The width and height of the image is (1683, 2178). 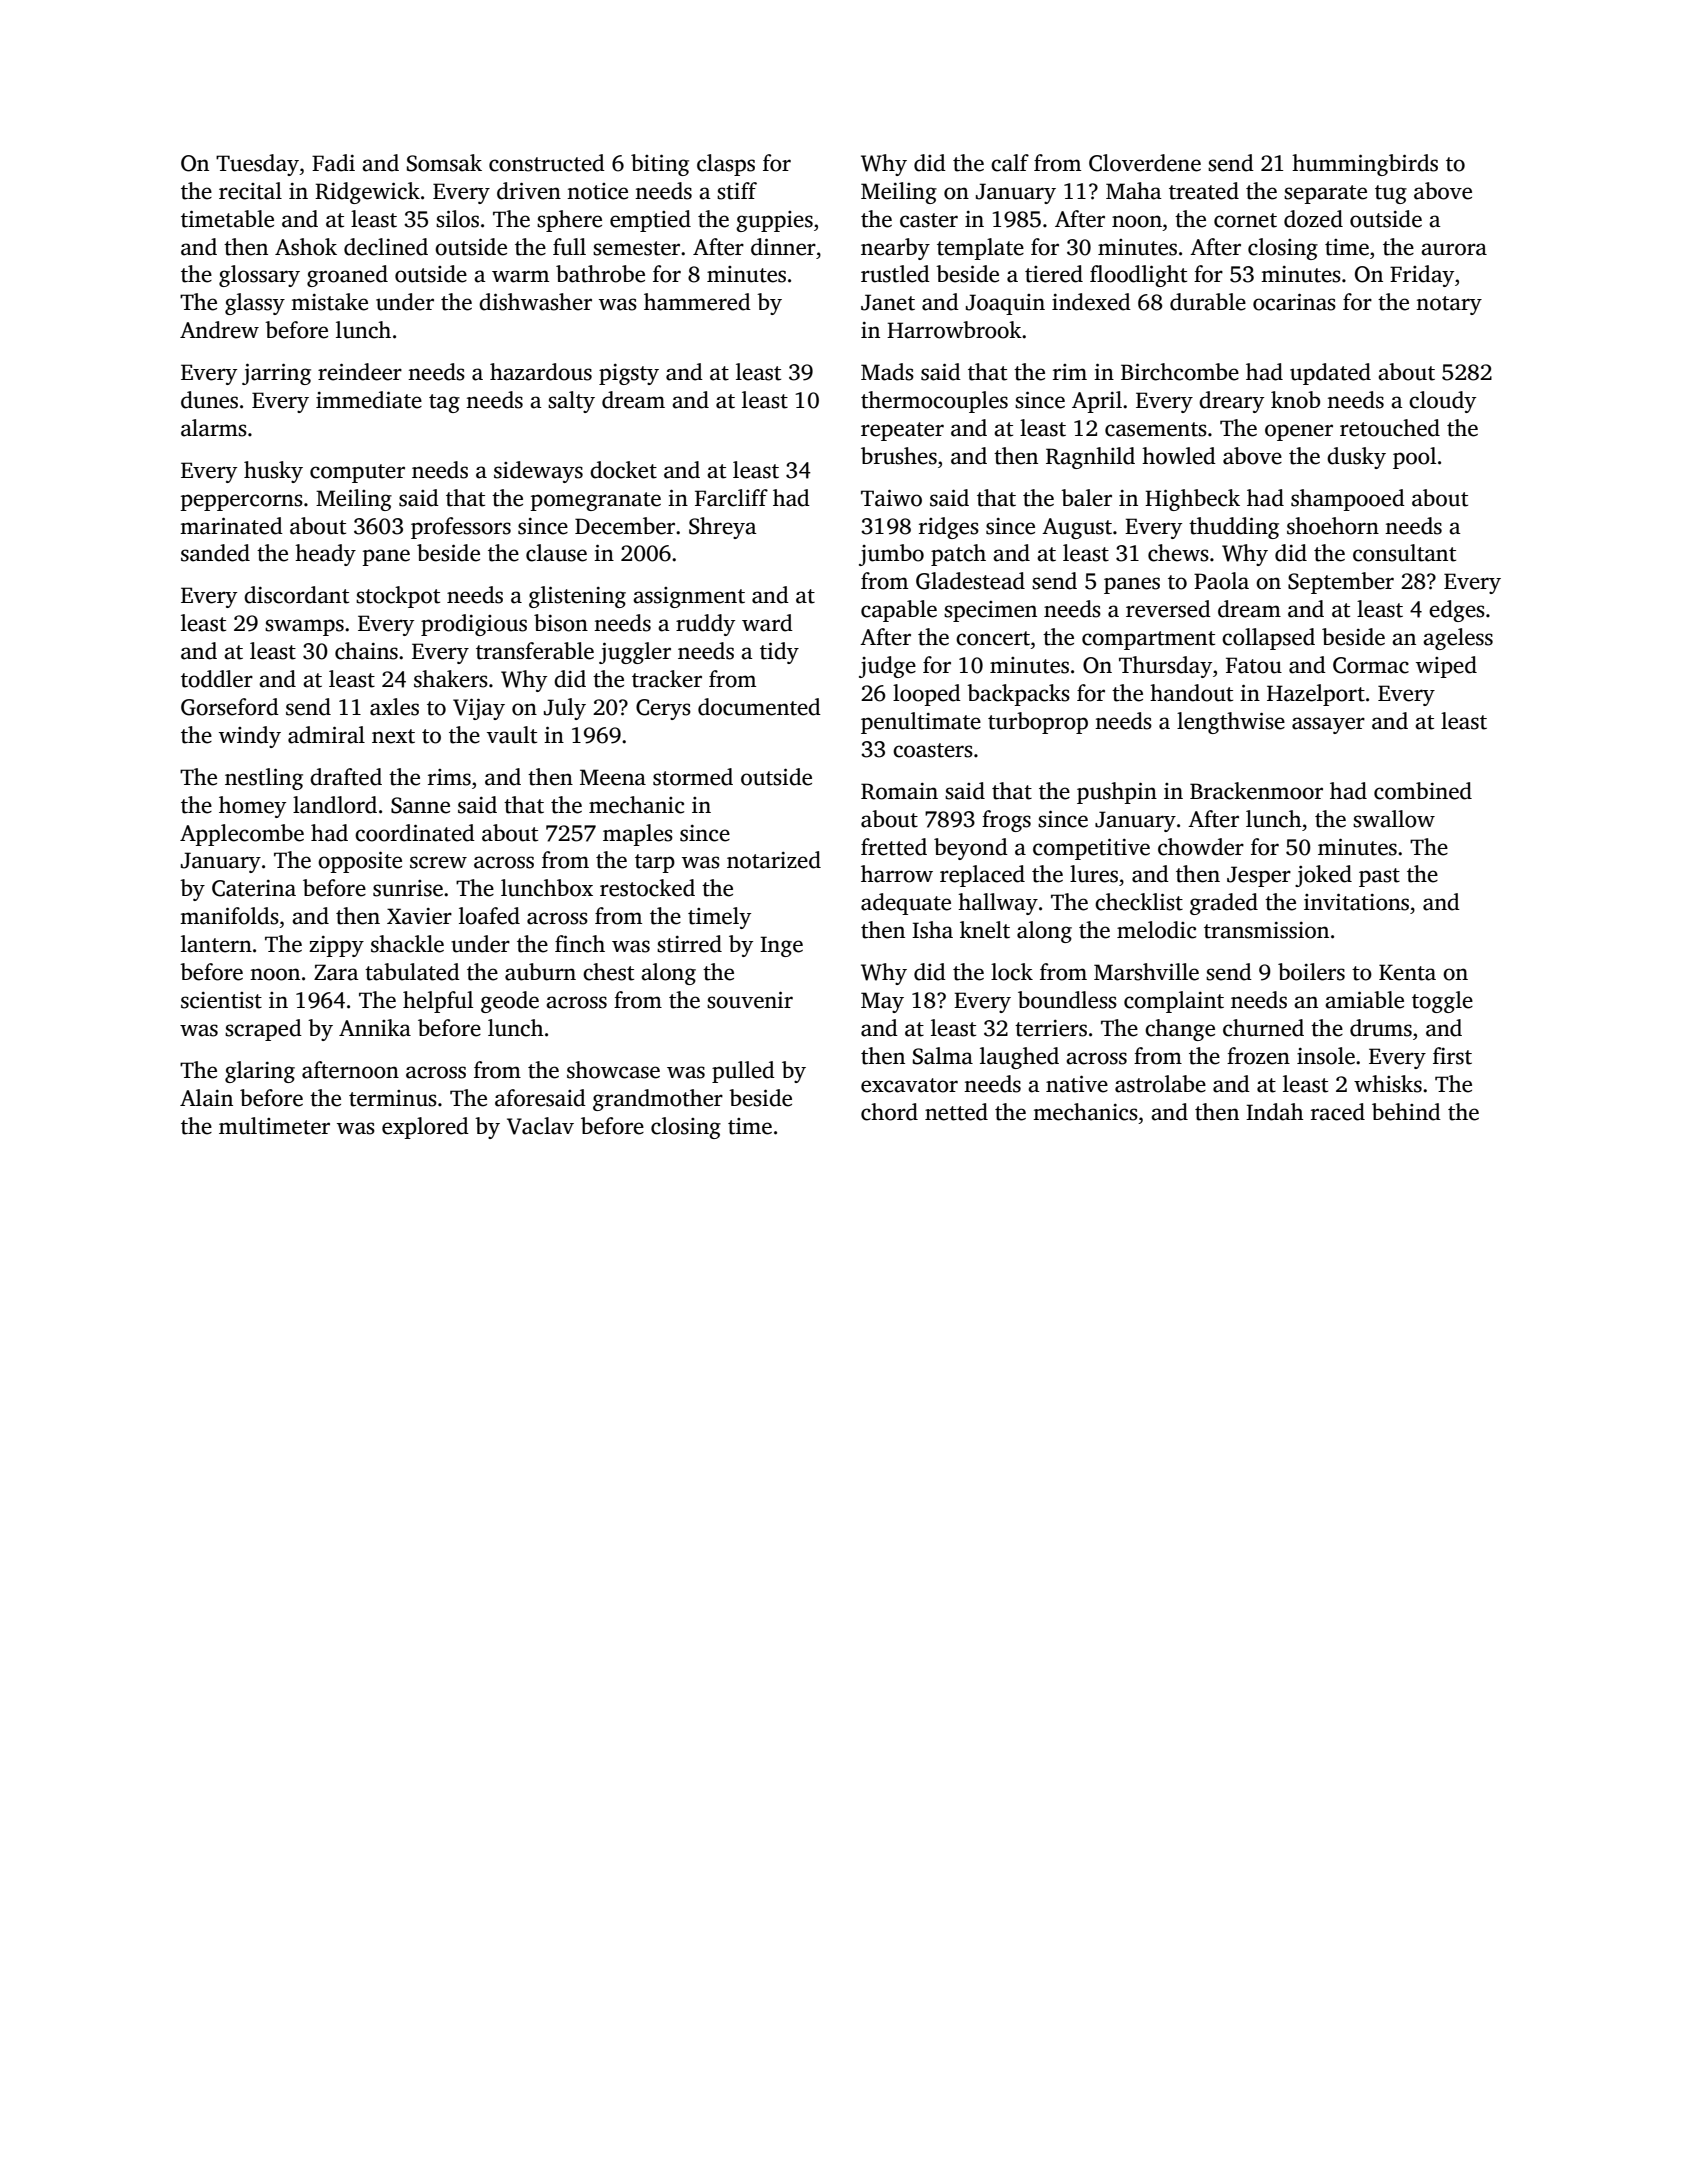 What do you see at coordinates (932, 930) in the image?
I see `Isha` at bounding box center [932, 930].
